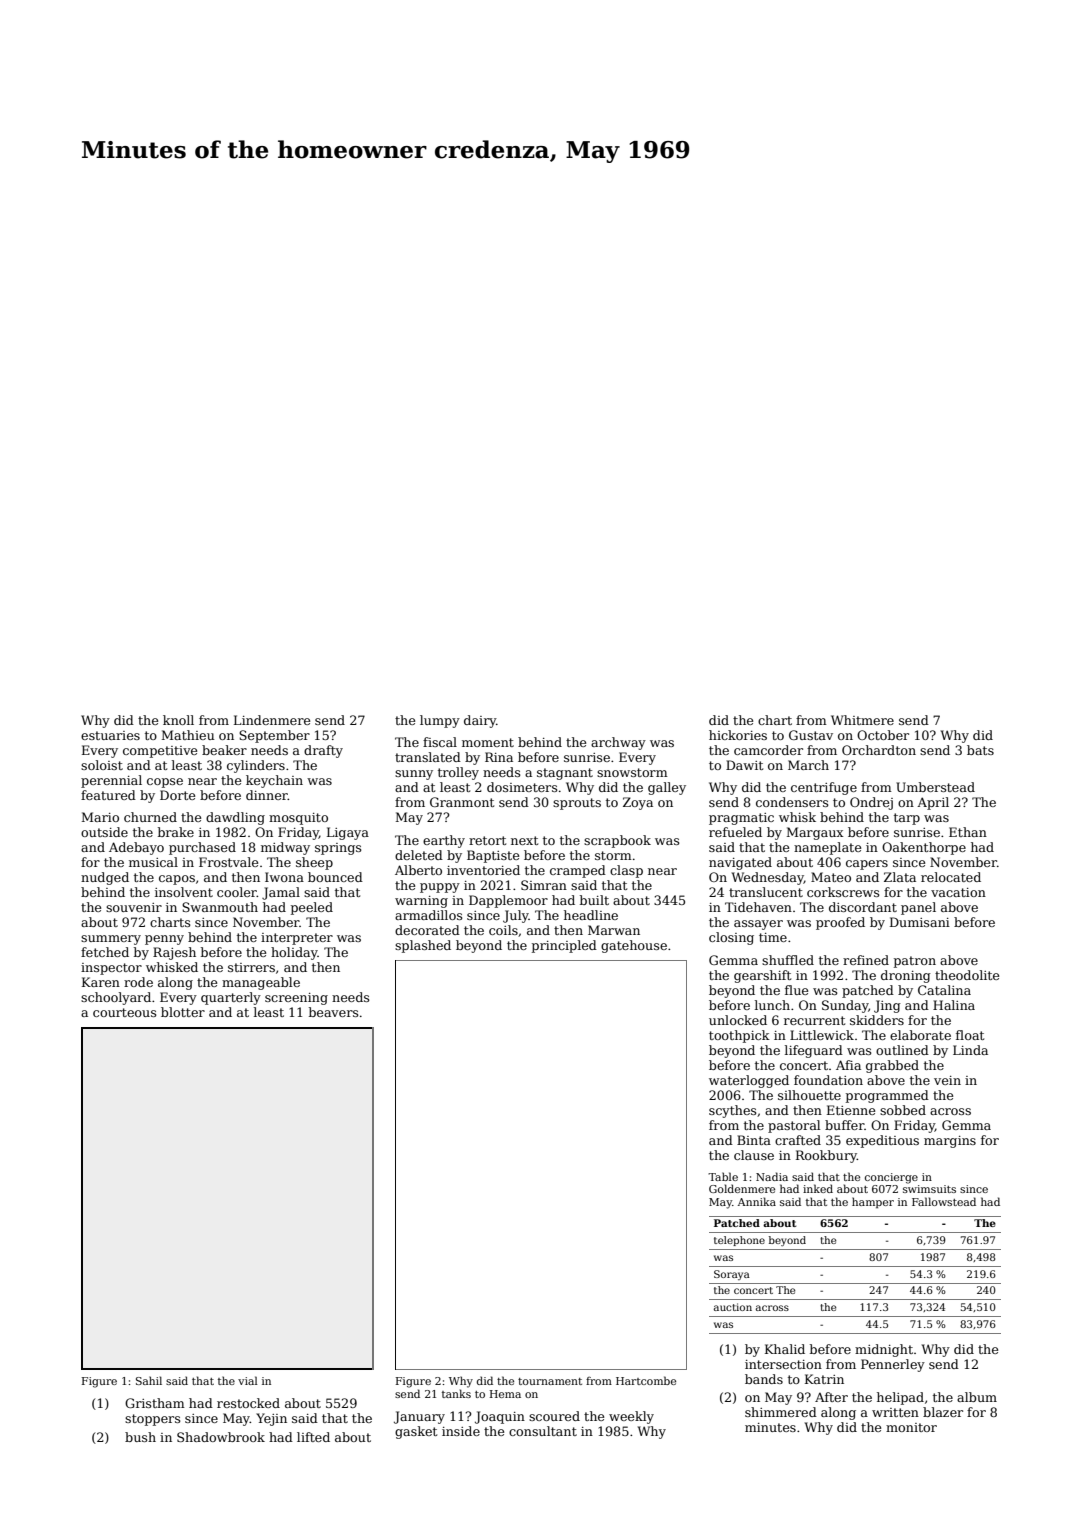  I want to click on toothpick, so click(739, 1036).
